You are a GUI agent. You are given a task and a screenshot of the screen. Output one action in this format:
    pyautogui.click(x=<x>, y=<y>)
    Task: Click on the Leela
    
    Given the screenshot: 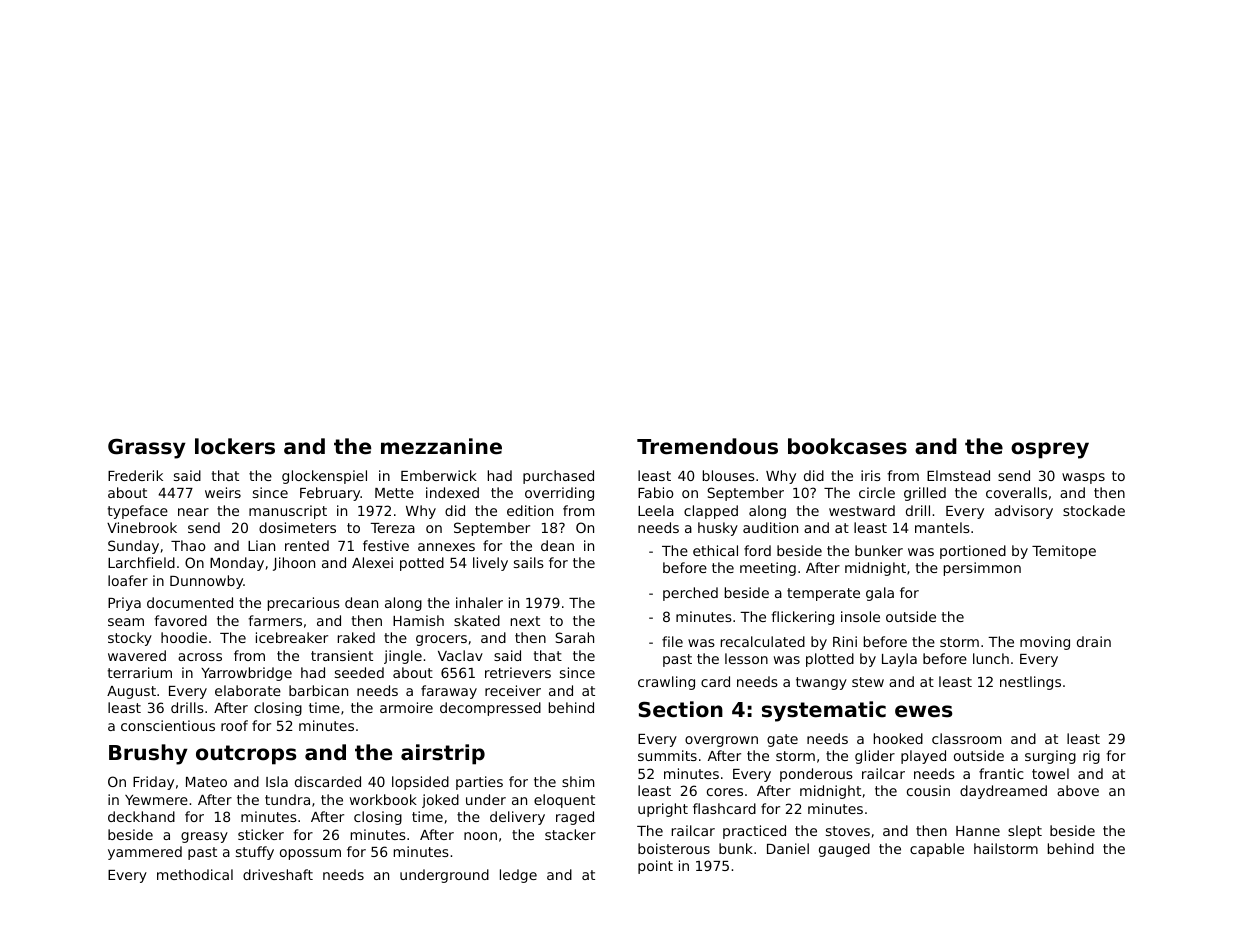 What is the action you would take?
    pyautogui.click(x=656, y=510)
